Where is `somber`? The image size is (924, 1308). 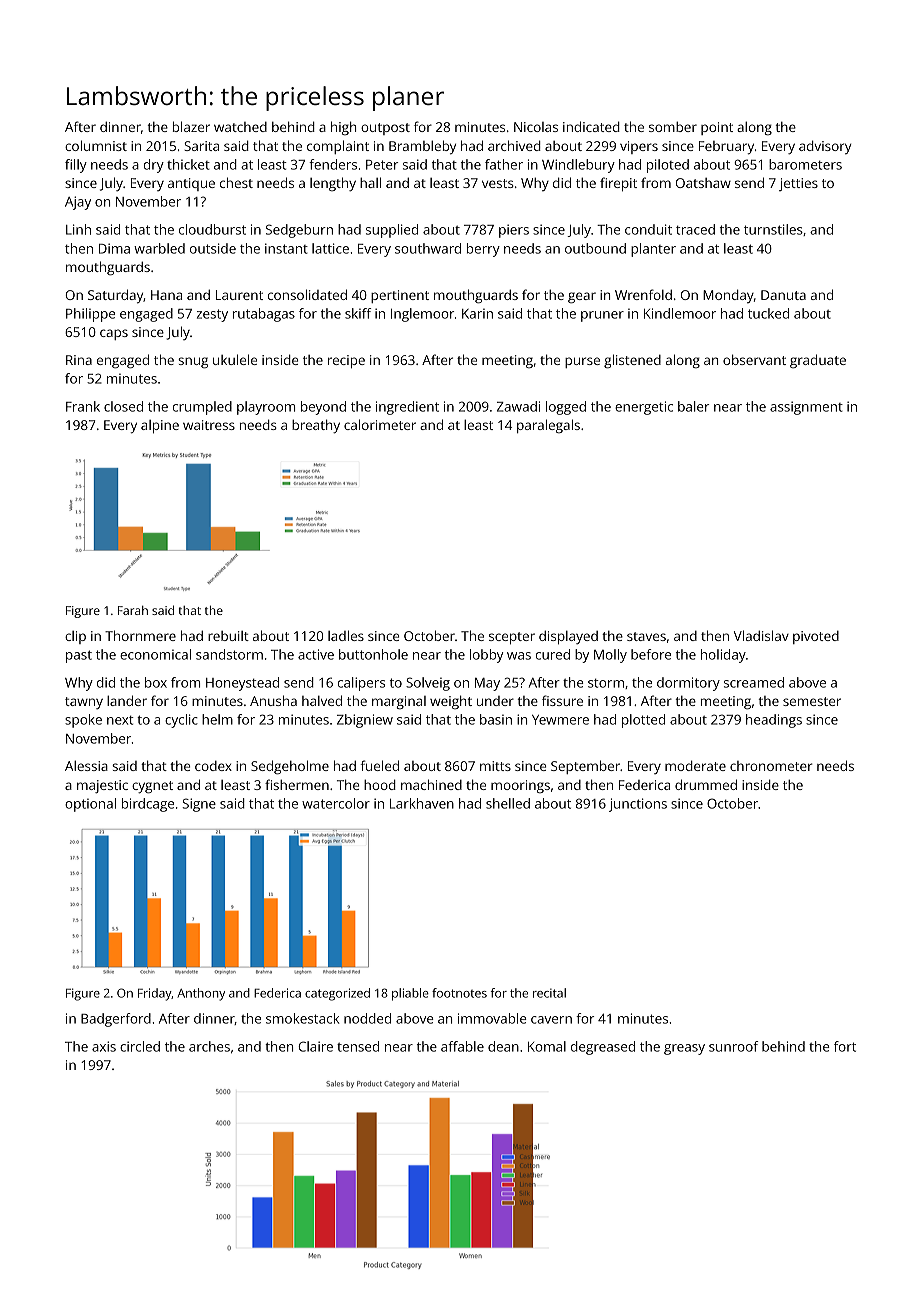
somber is located at coordinates (673, 126).
